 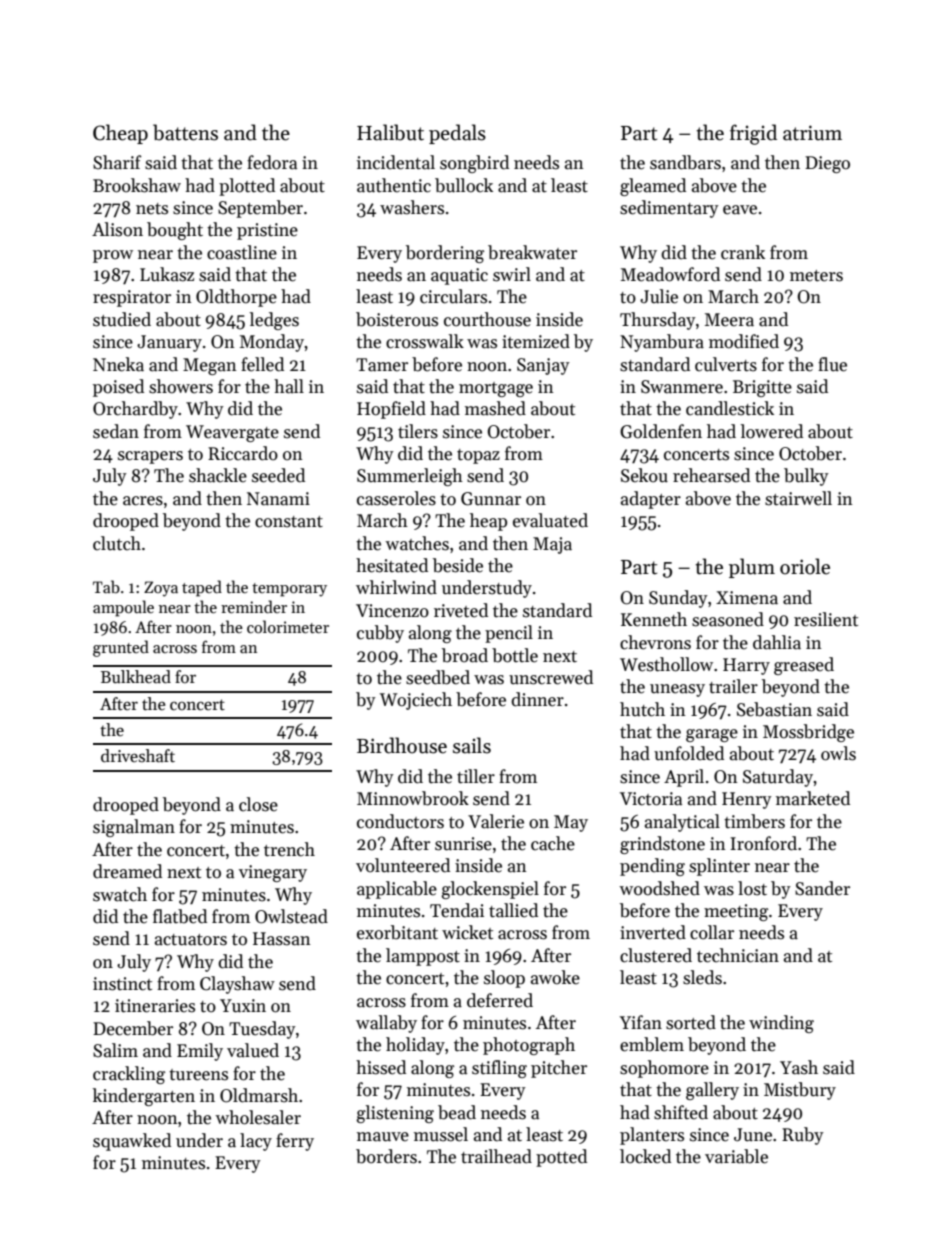 I want to click on breakwater, so click(x=532, y=252).
